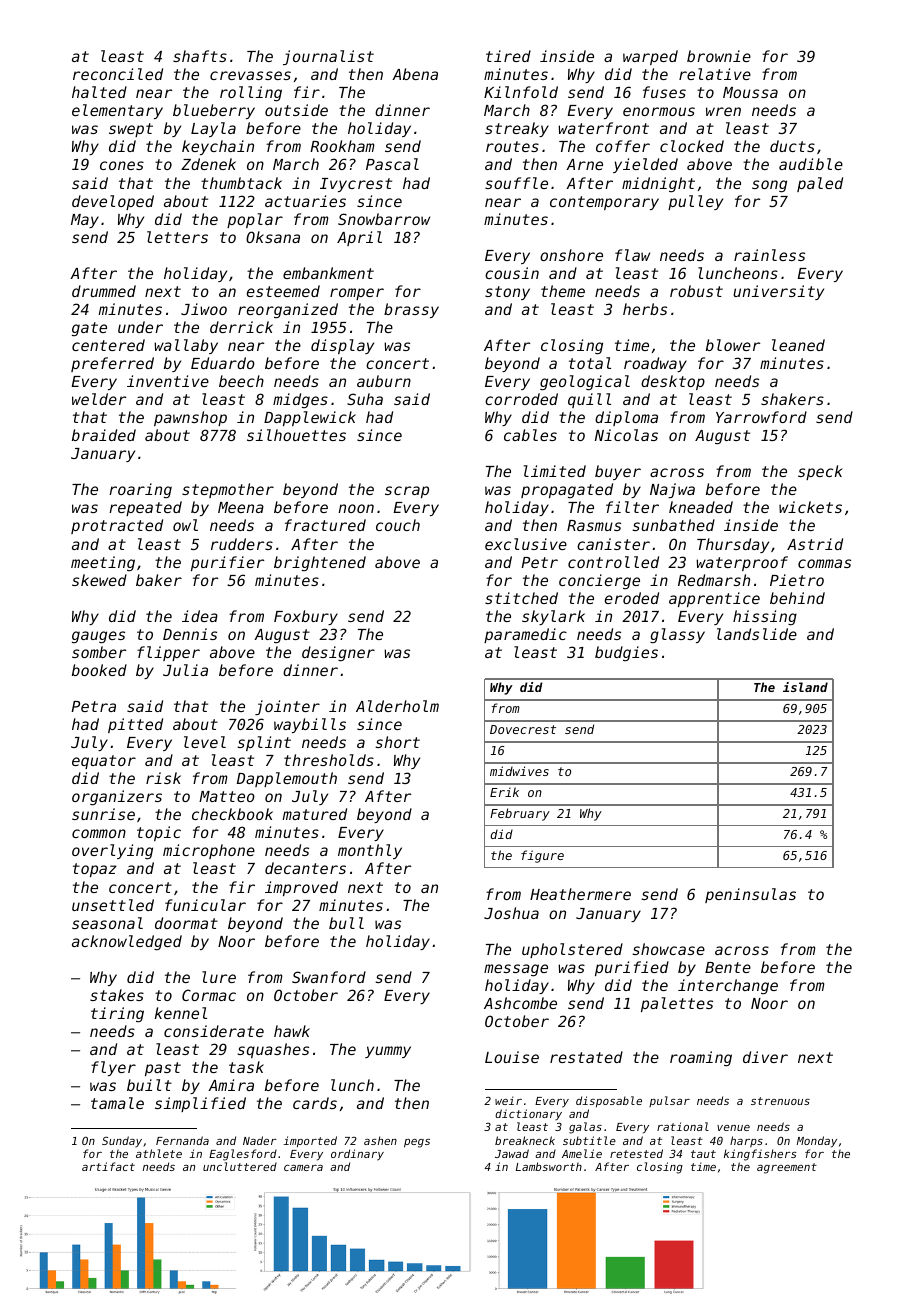  Describe the element at coordinates (117, 1014) in the page. I see `tiring` at that location.
